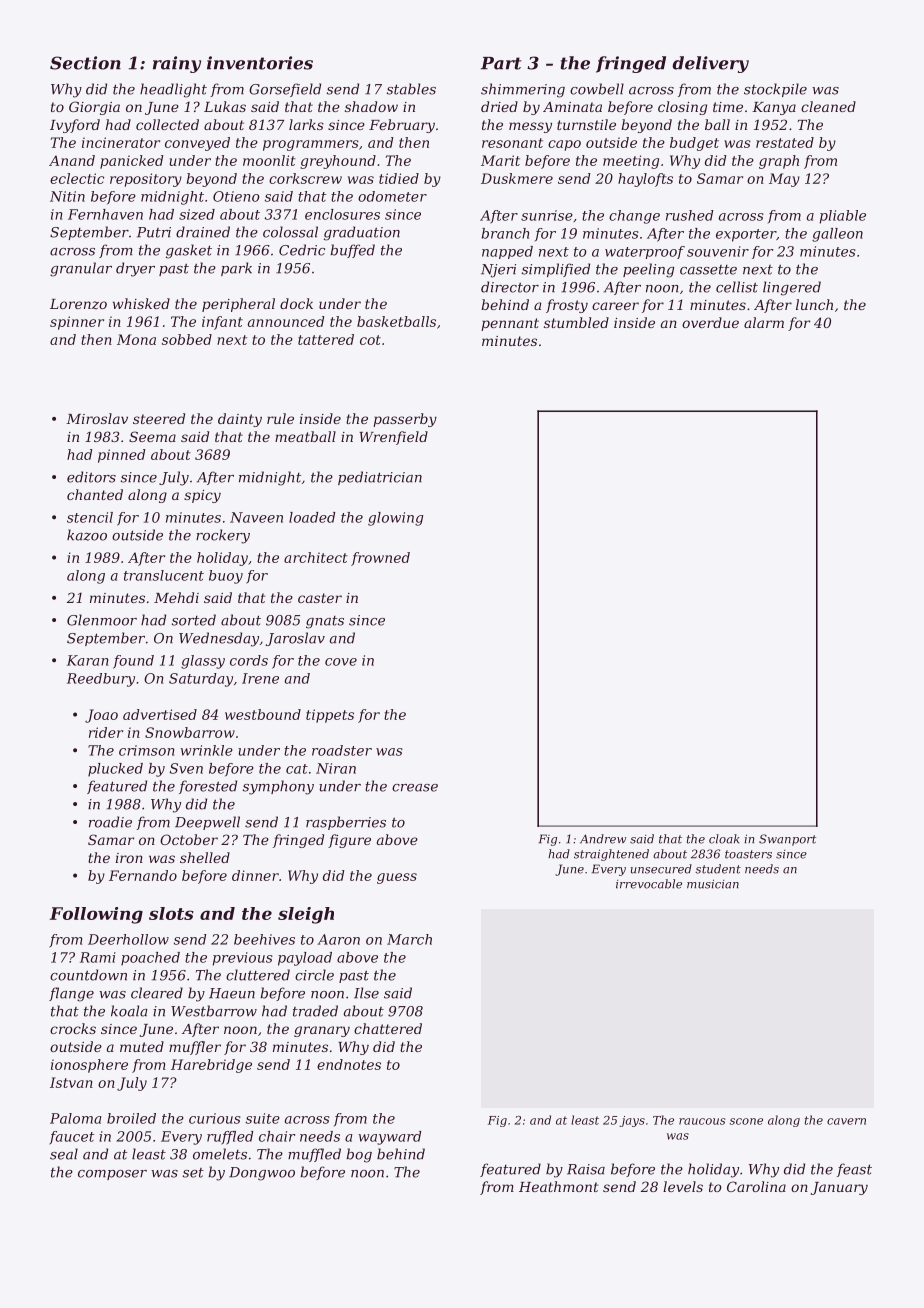 The width and height of the screenshot is (924, 1308). Describe the element at coordinates (342, 214) in the screenshot. I see `enclosures` at that location.
